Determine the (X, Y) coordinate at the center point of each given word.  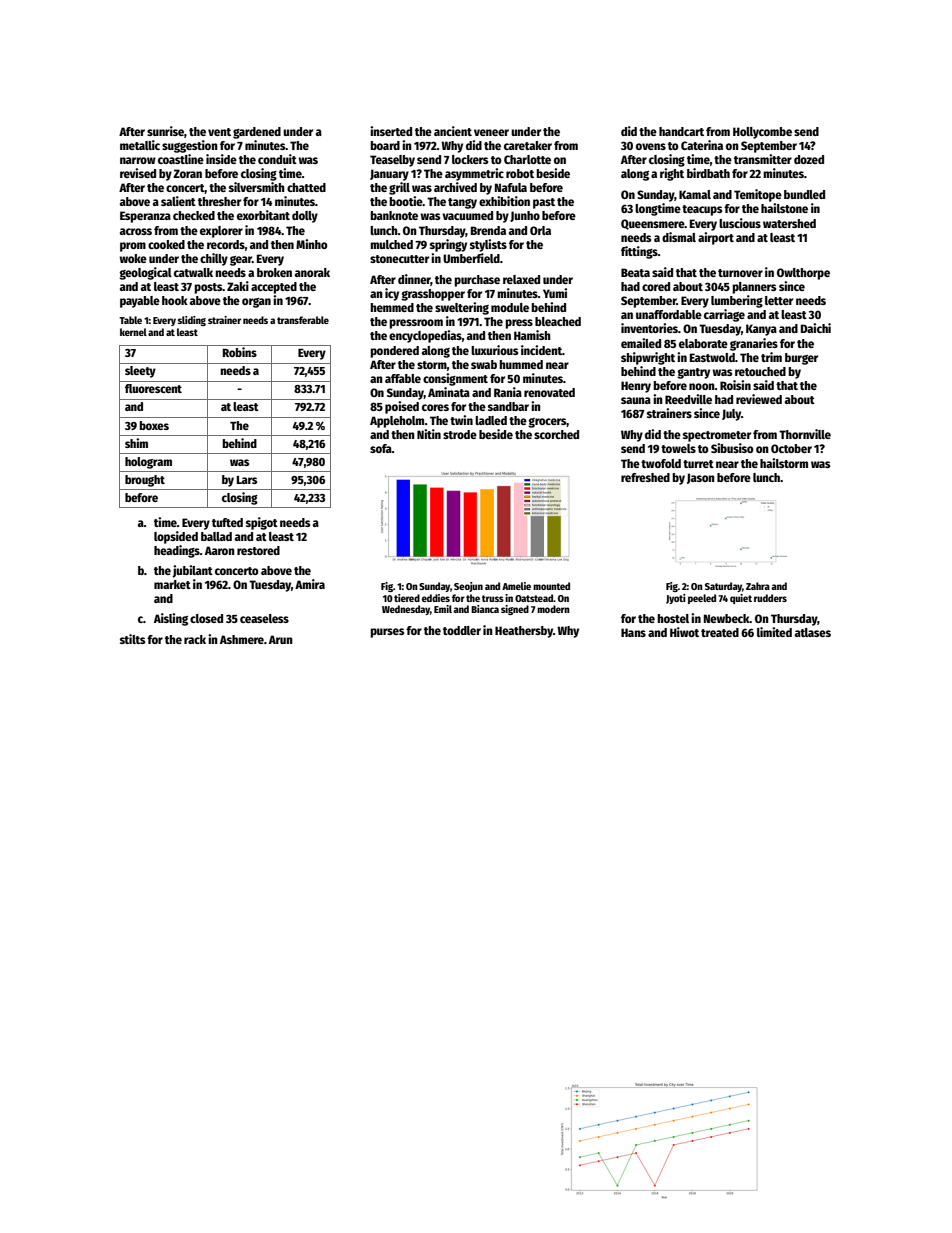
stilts (132, 639)
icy (392, 294)
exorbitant (263, 215)
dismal (679, 237)
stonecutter (399, 259)
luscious (740, 223)
